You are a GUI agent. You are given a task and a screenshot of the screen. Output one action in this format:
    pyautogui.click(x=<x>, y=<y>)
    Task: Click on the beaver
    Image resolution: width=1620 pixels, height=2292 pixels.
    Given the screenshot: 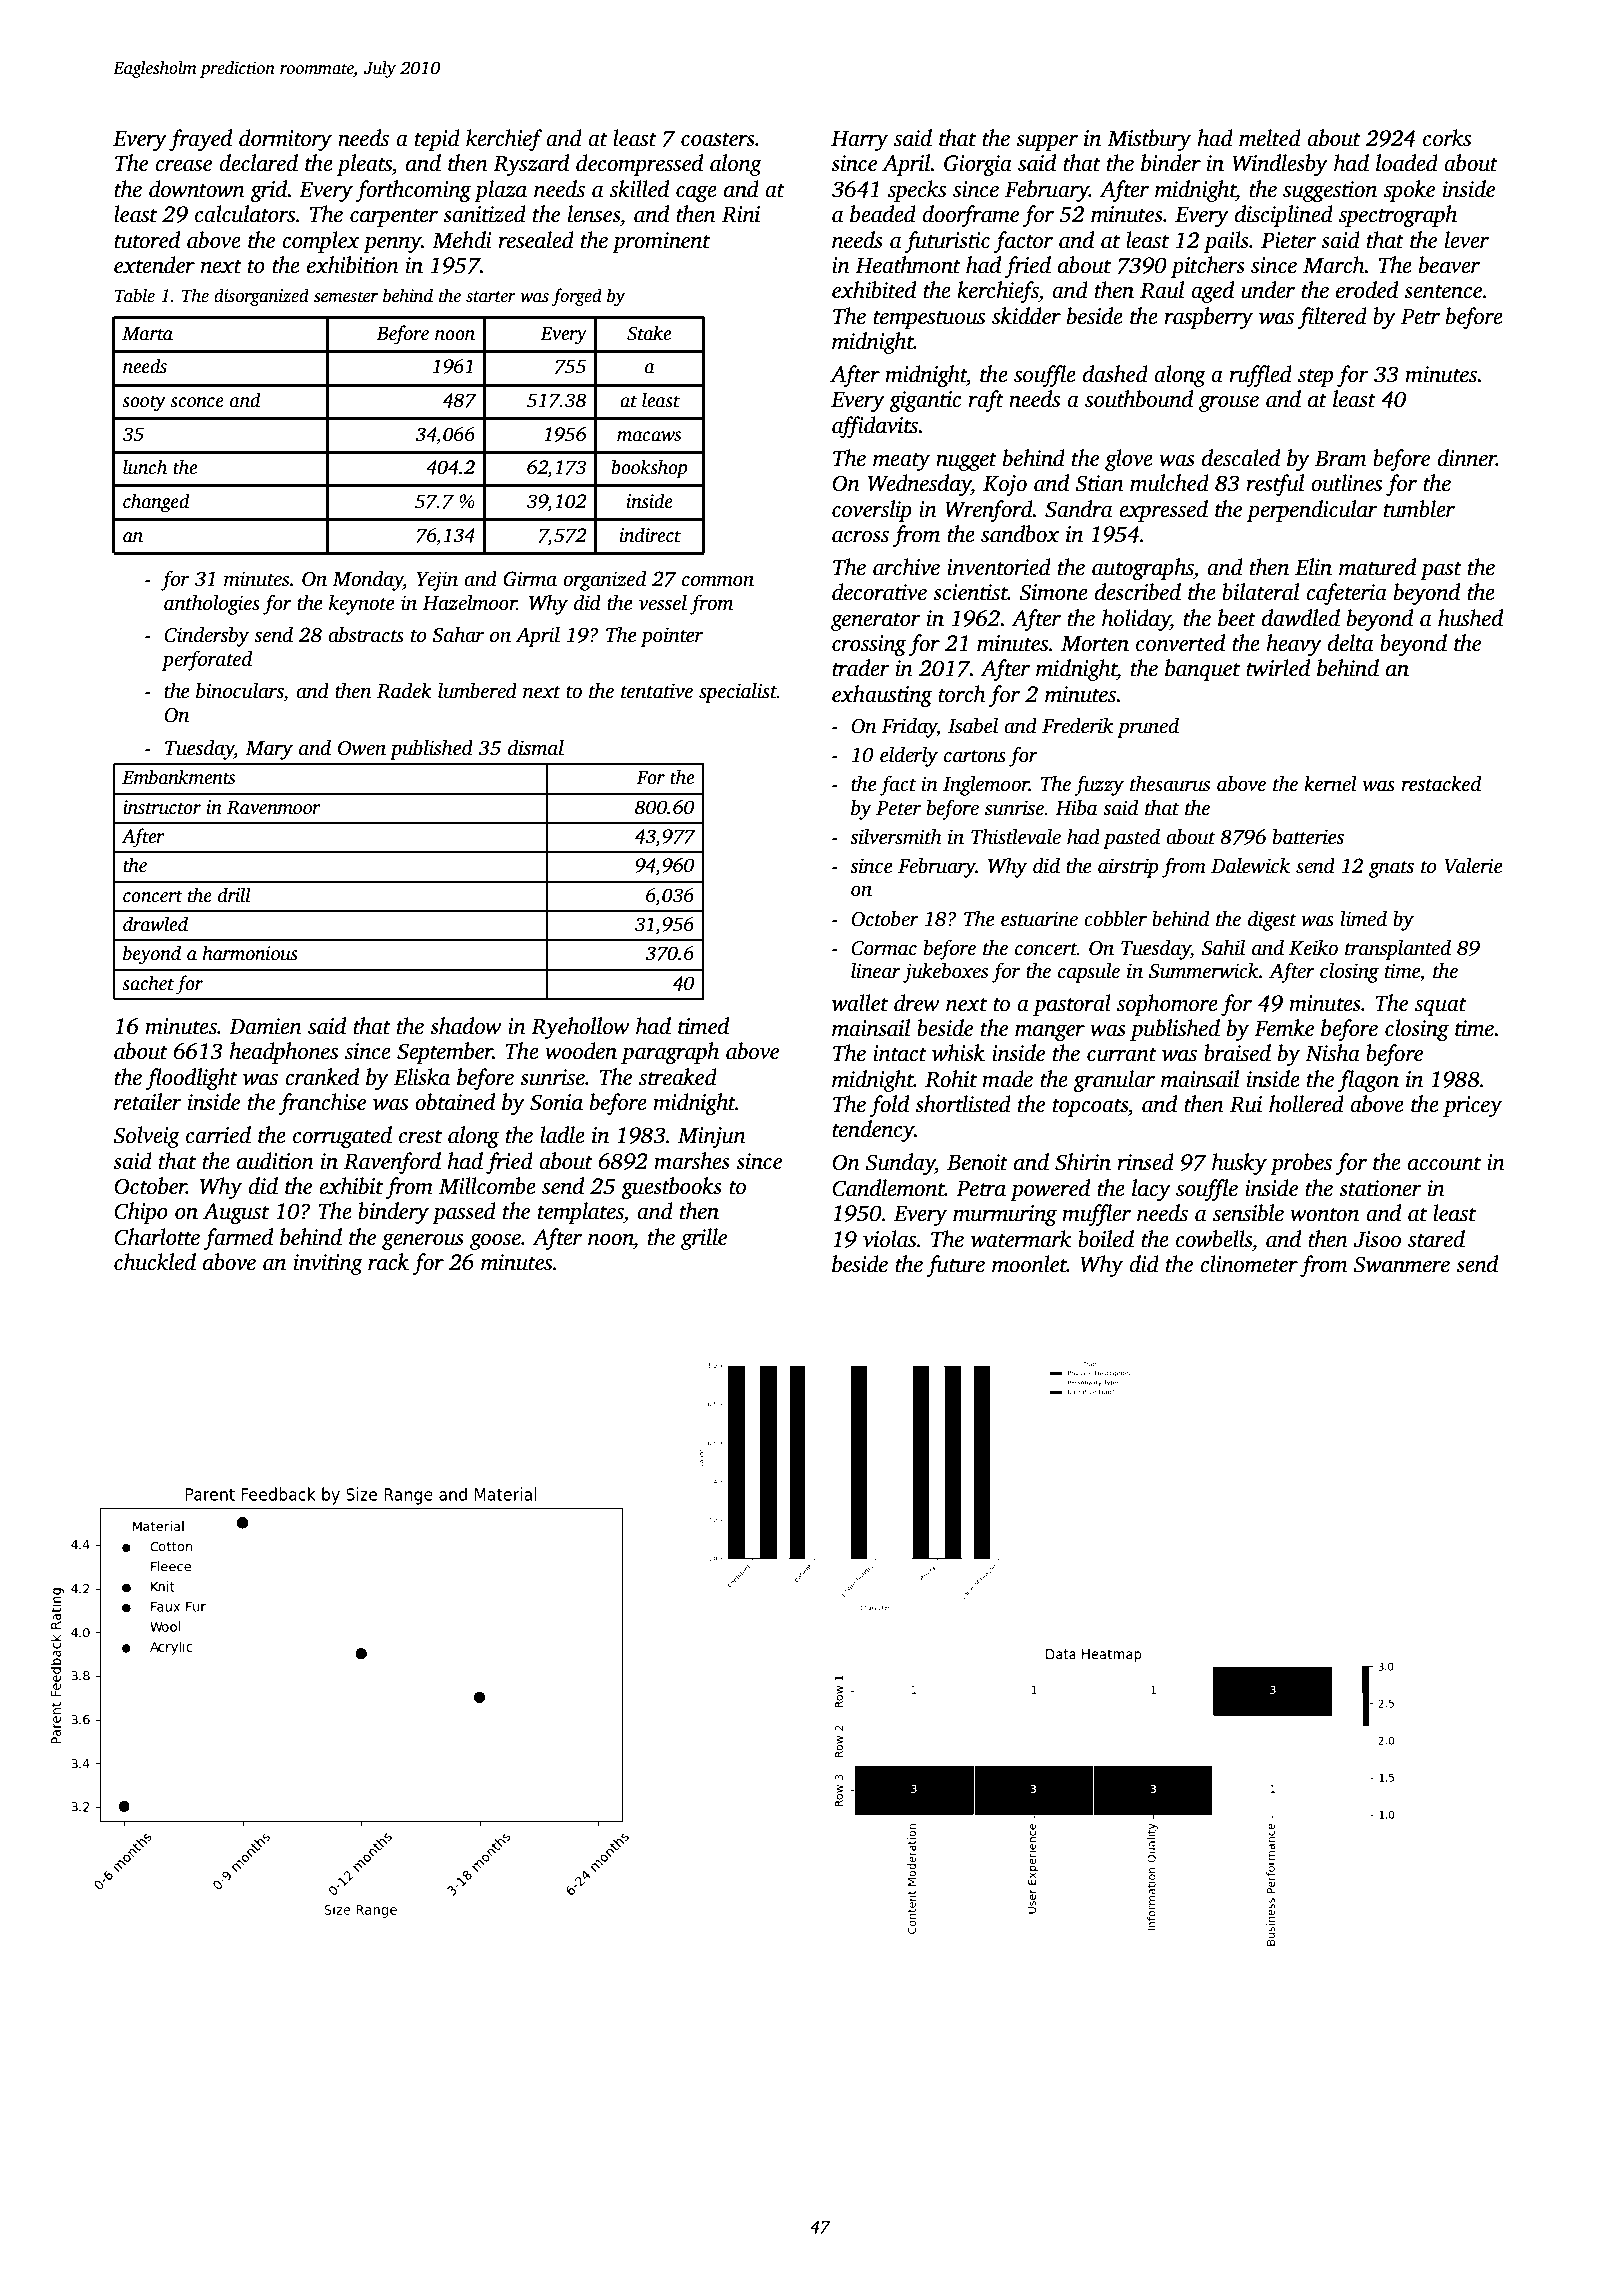 What is the action you would take?
    pyautogui.click(x=1449, y=265)
